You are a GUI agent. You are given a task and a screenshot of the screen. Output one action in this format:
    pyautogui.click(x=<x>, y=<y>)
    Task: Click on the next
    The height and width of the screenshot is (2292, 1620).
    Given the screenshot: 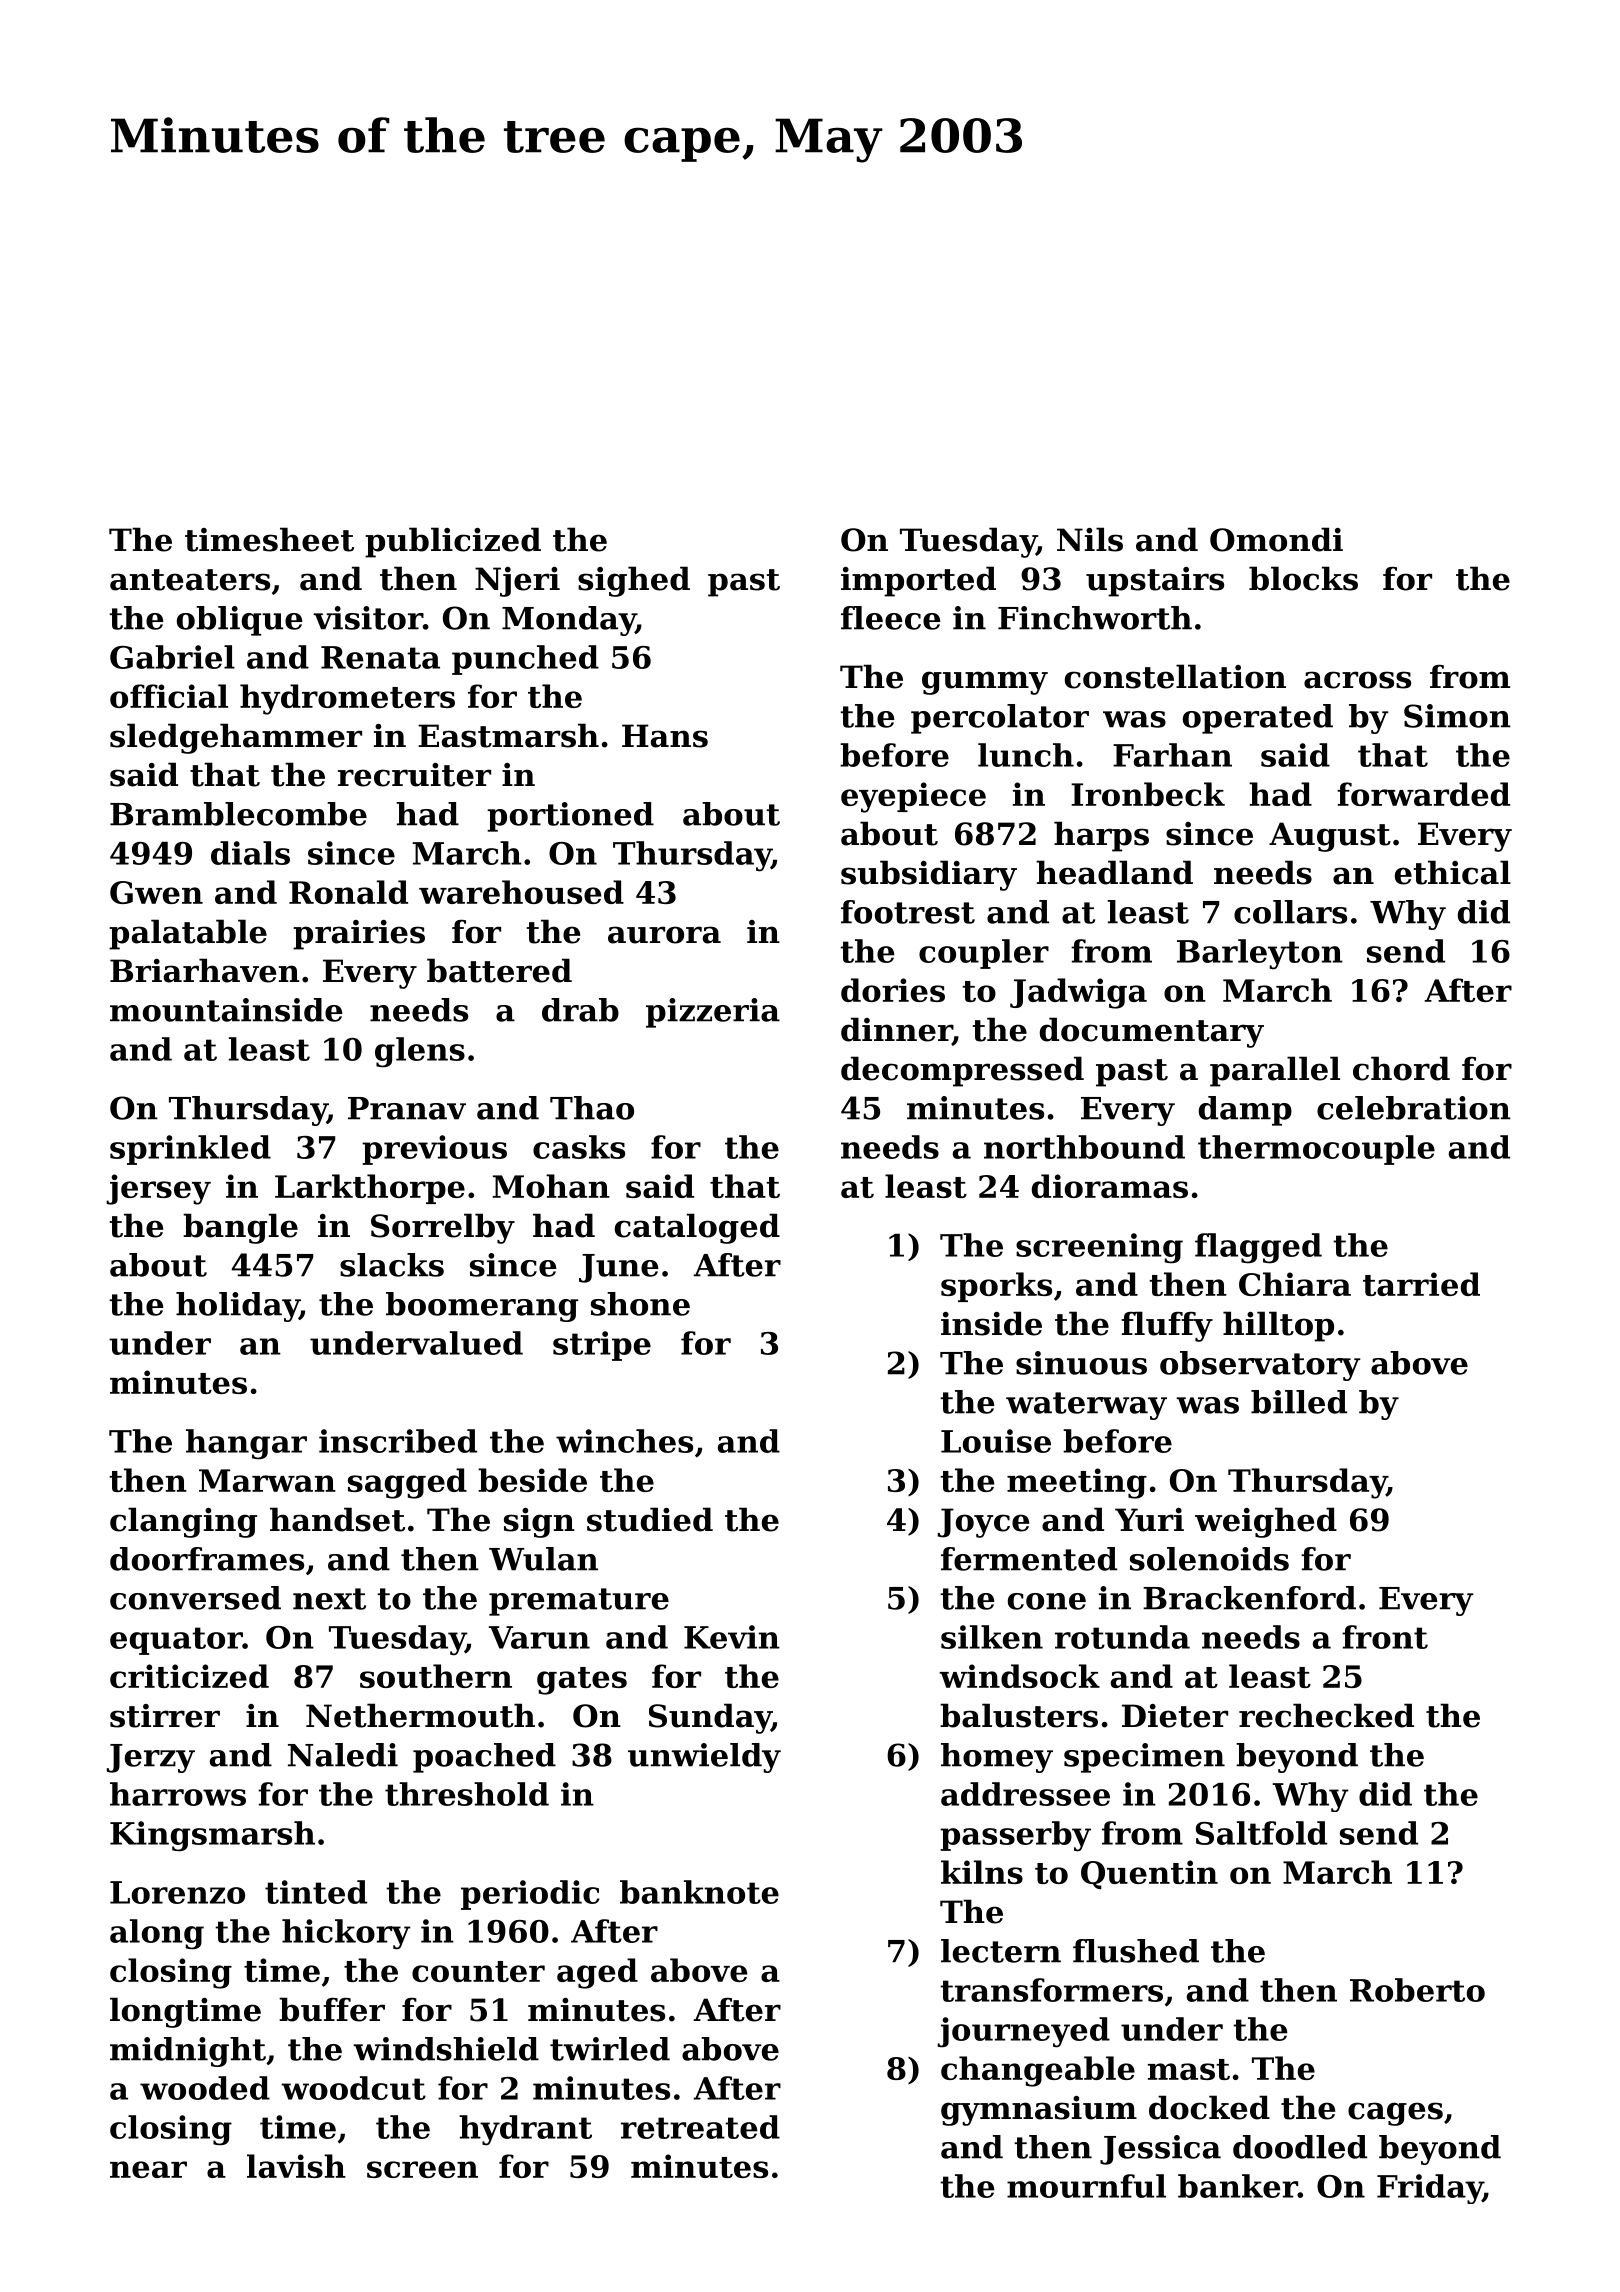 What is the action you would take?
    pyautogui.click(x=329, y=1599)
